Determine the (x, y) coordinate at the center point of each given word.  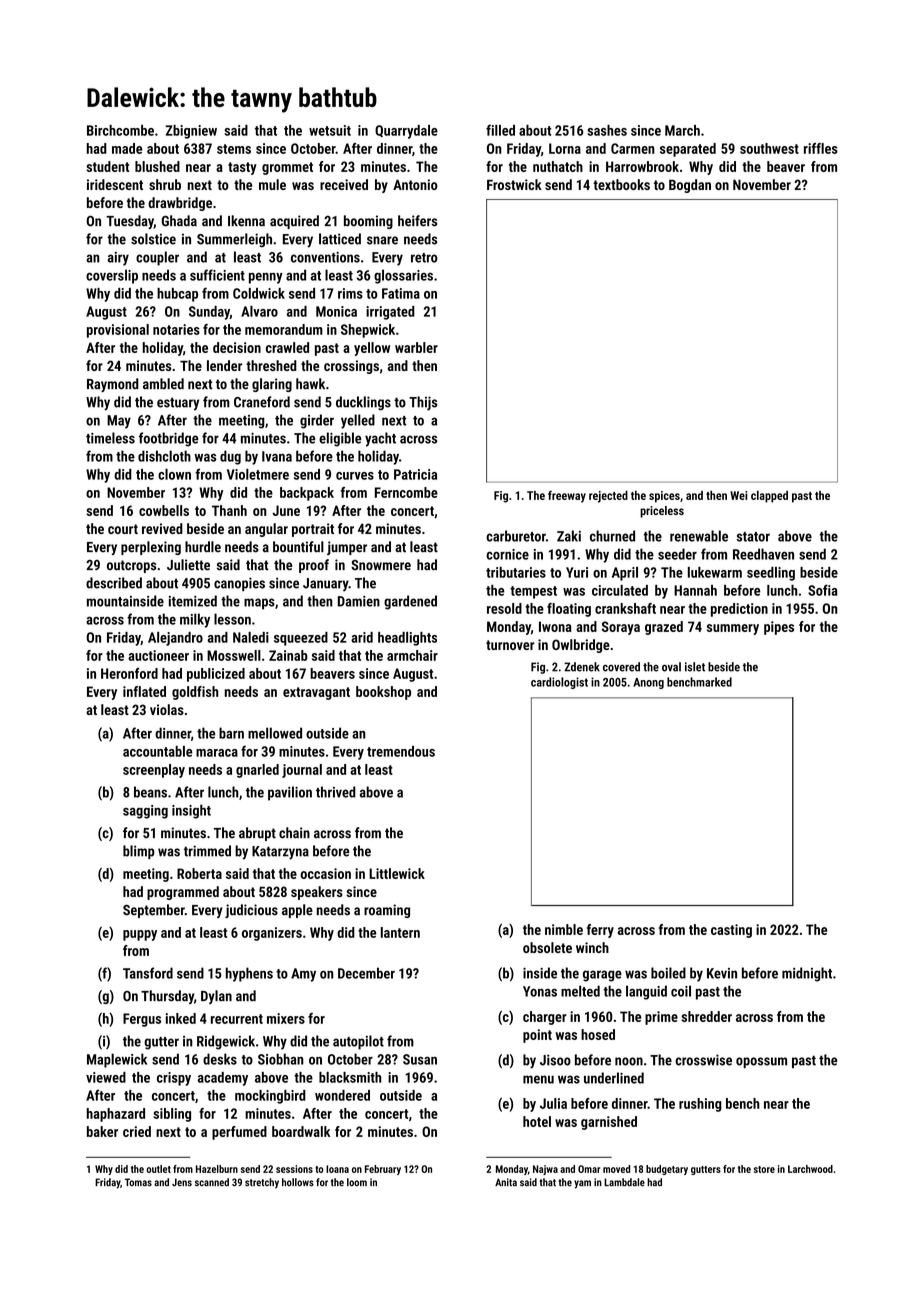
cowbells (164, 510)
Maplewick (117, 1060)
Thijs (423, 403)
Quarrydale (406, 132)
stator (753, 537)
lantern (400, 932)
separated (688, 150)
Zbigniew (191, 132)
